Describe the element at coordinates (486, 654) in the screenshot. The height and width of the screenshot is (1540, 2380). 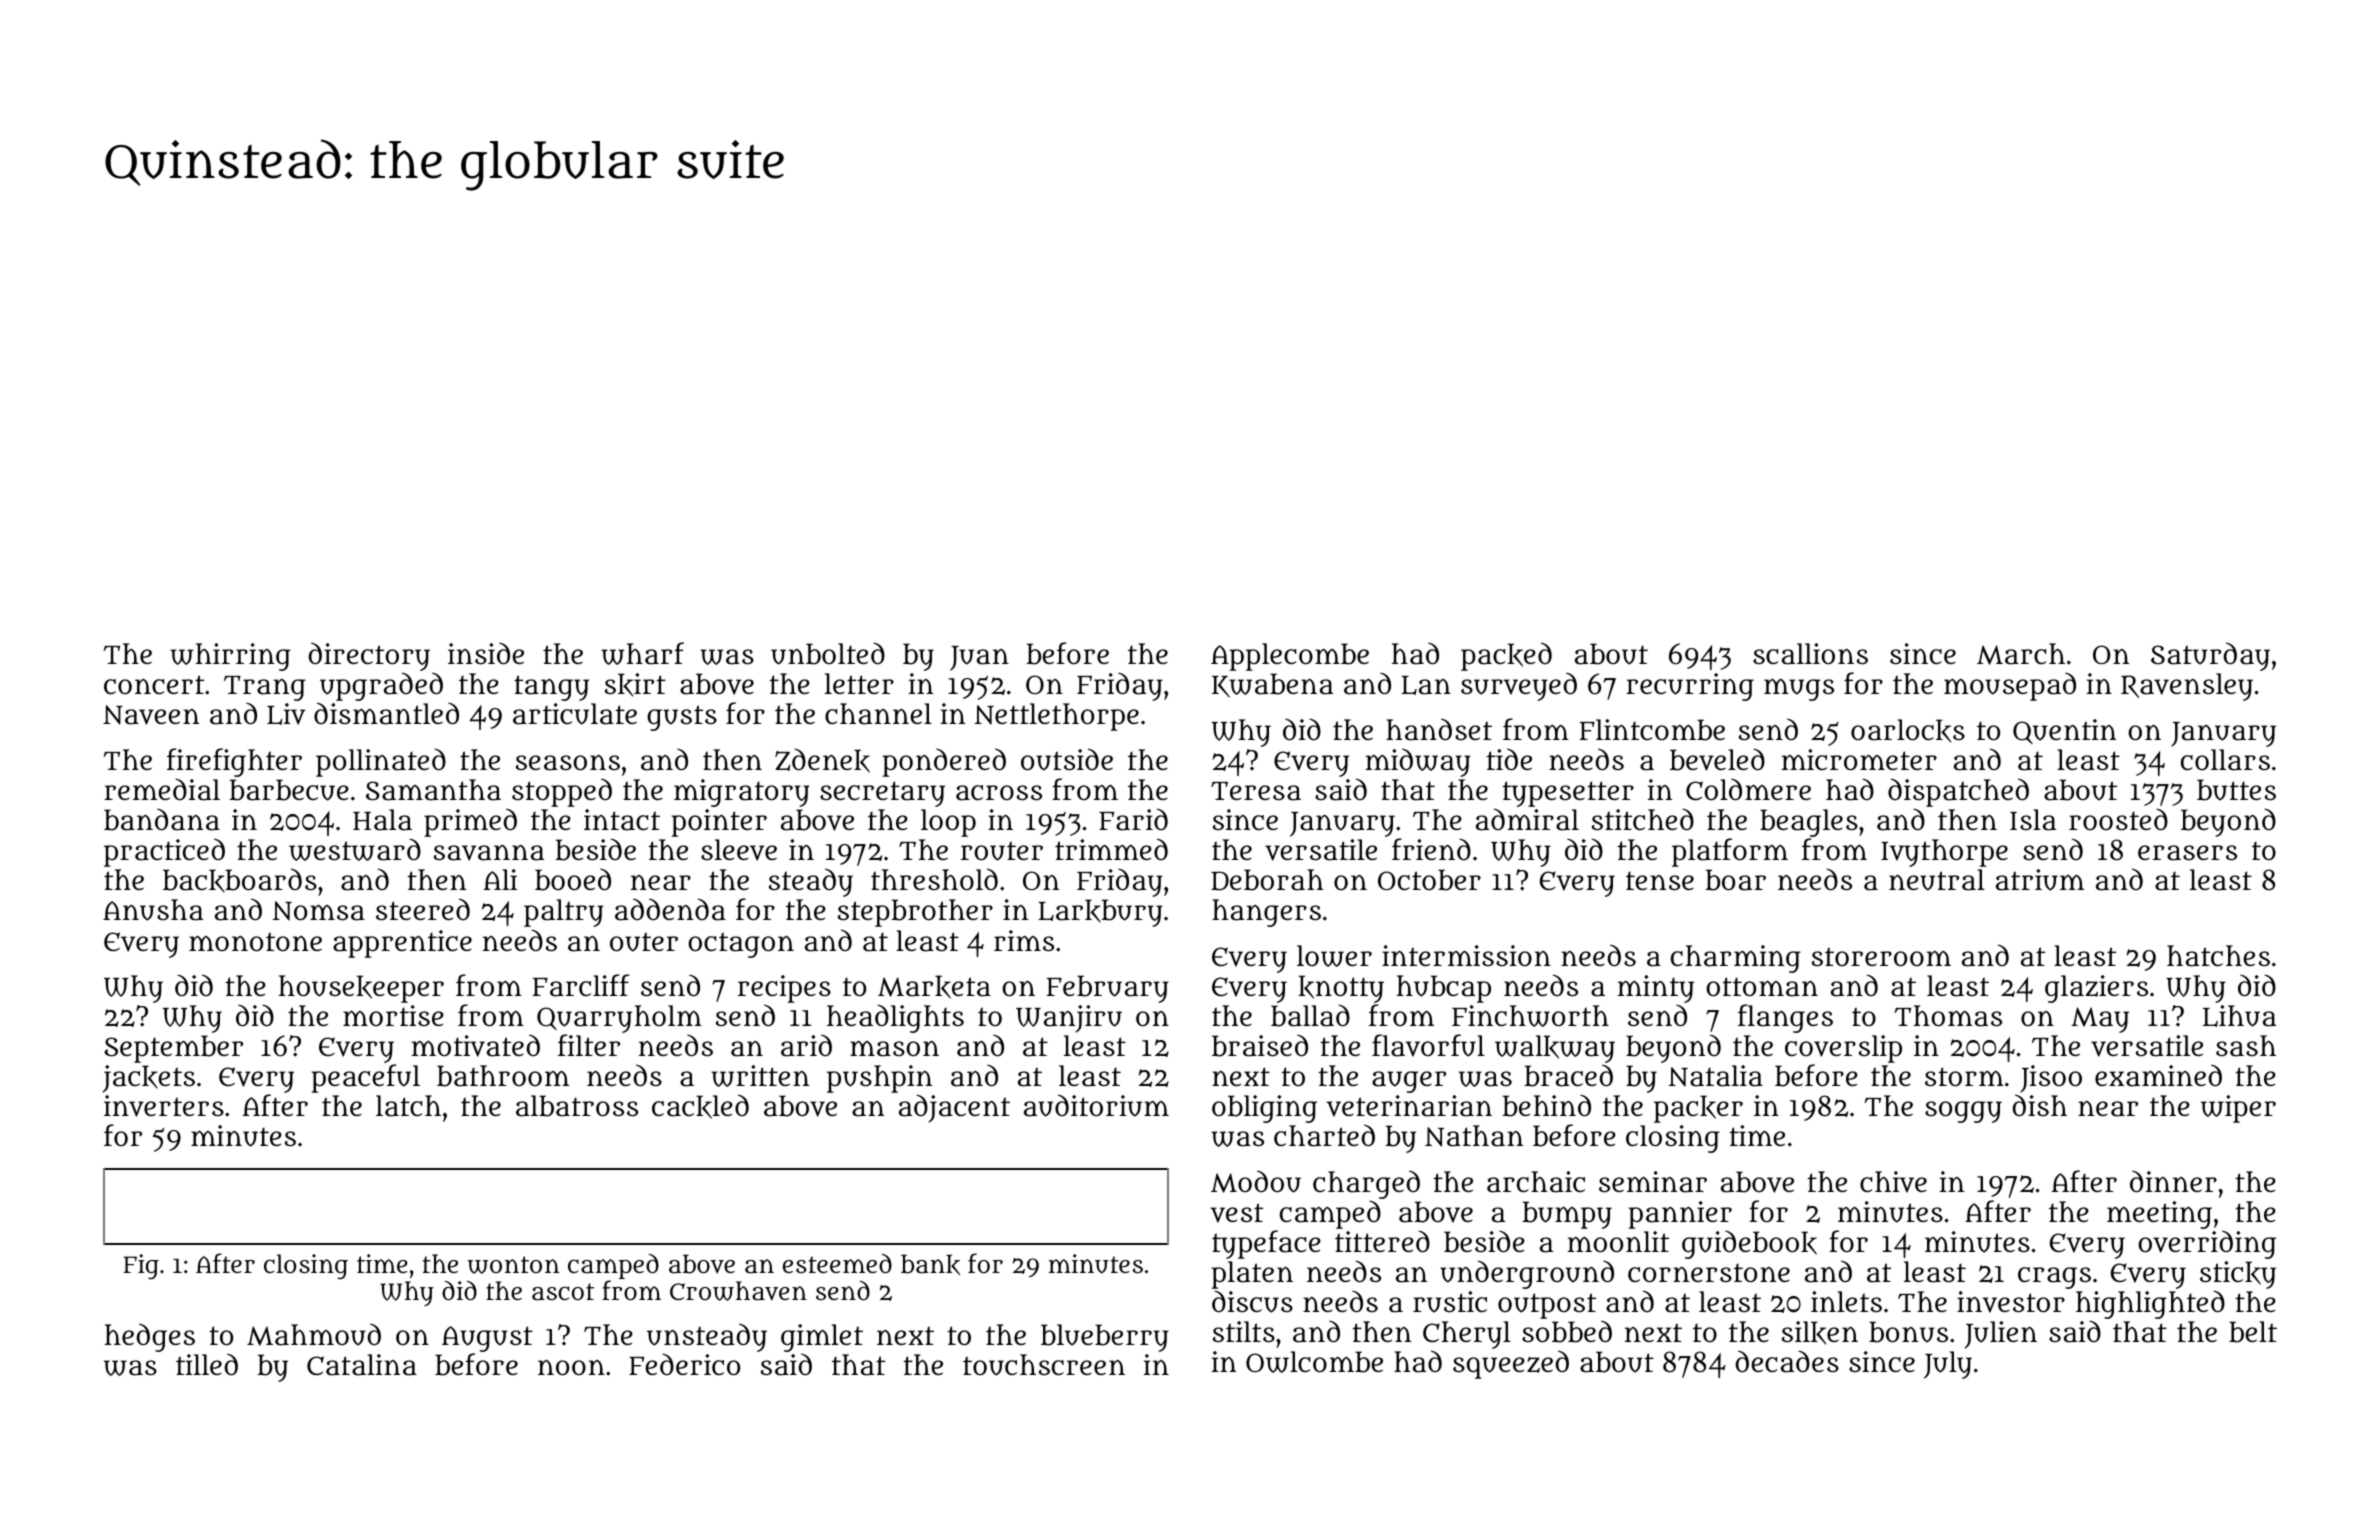
I see `inside` at that location.
